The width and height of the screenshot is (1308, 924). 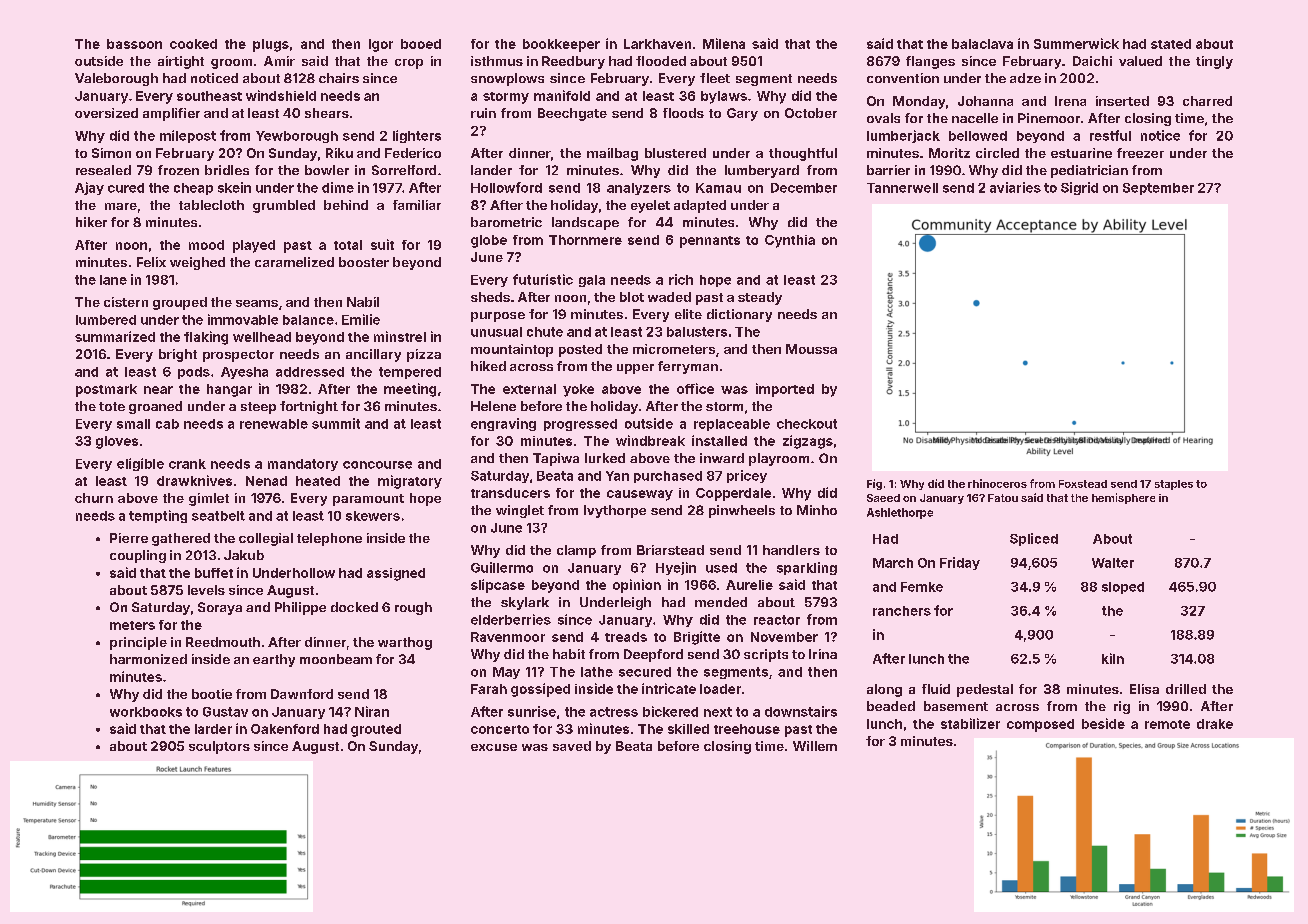 What do you see at coordinates (129, 538) in the screenshot?
I see `Pierre` at bounding box center [129, 538].
